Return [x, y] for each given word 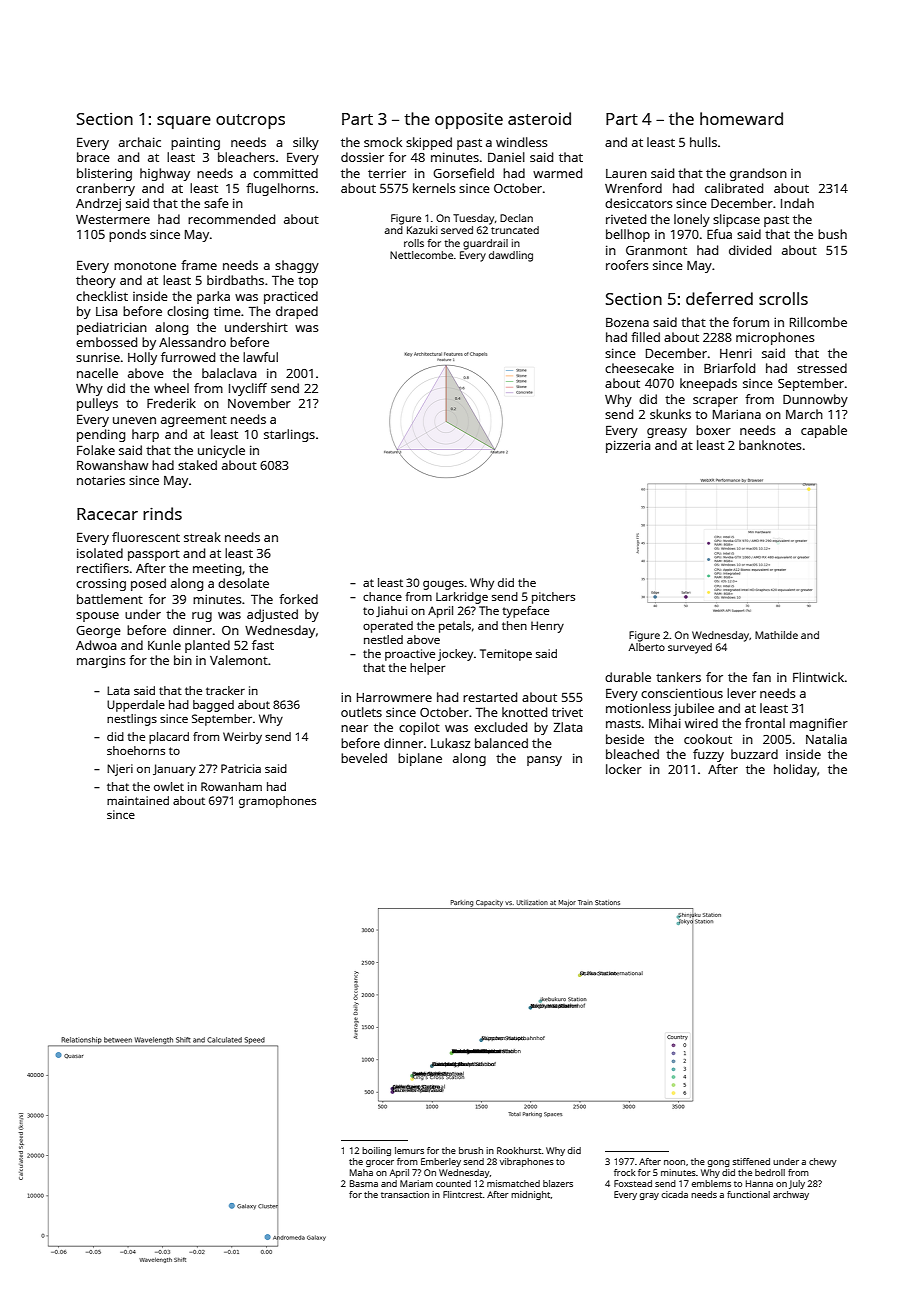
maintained [138, 800]
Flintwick [818, 677]
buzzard [754, 754]
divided [750, 250]
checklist [102, 296]
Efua [719, 234]
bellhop [628, 235]
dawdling [511, 256]
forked [298, 599]
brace [93, 157]
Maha [361, 1172]
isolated [100, 553]
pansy [544, 761]
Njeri [120, 770]
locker [624, 769]
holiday [795, 770]
